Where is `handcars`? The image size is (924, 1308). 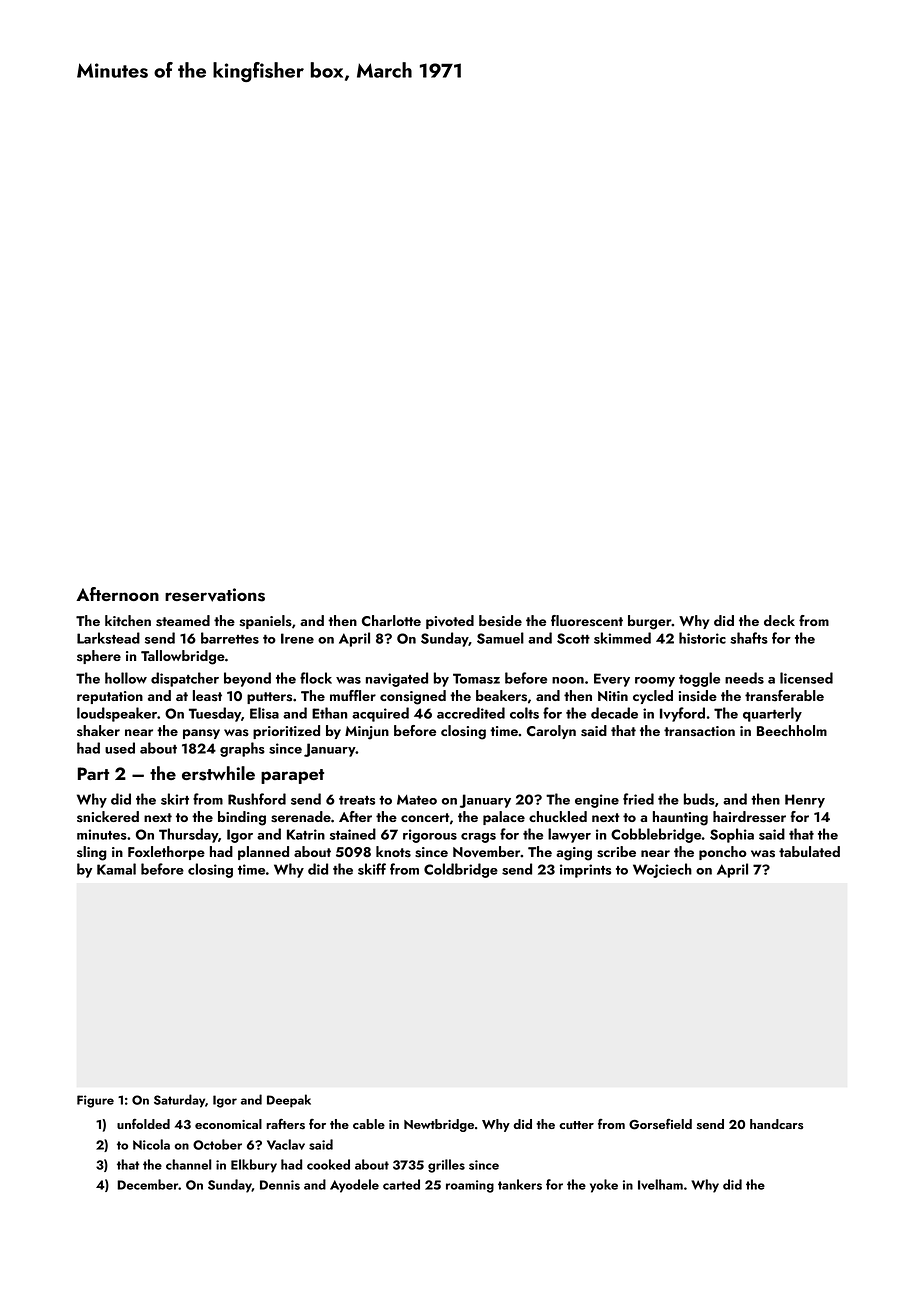
handcars is located at coordinates (776, 1124).
